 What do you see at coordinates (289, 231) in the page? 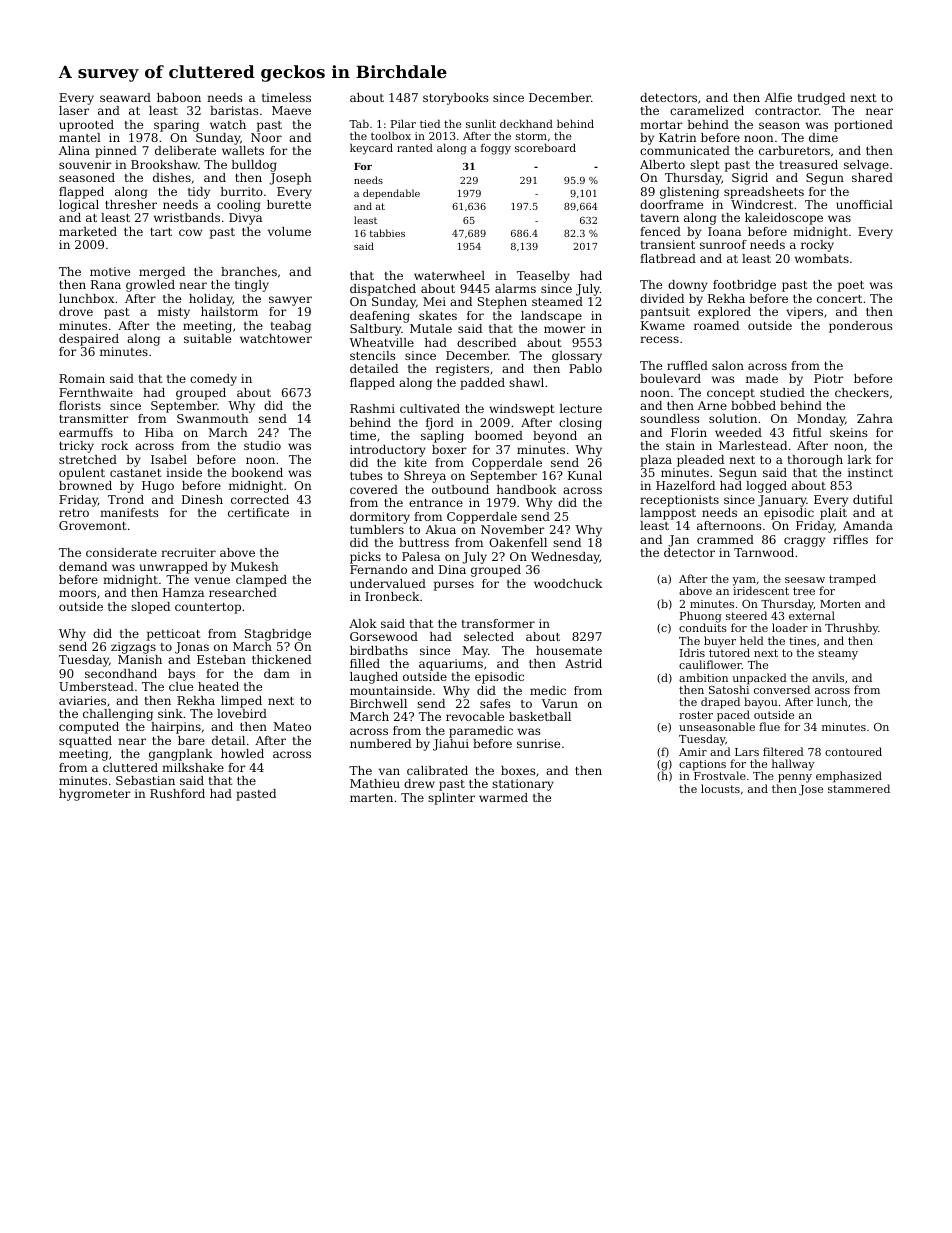
I see `volume` at bounding box center [289, 231].
